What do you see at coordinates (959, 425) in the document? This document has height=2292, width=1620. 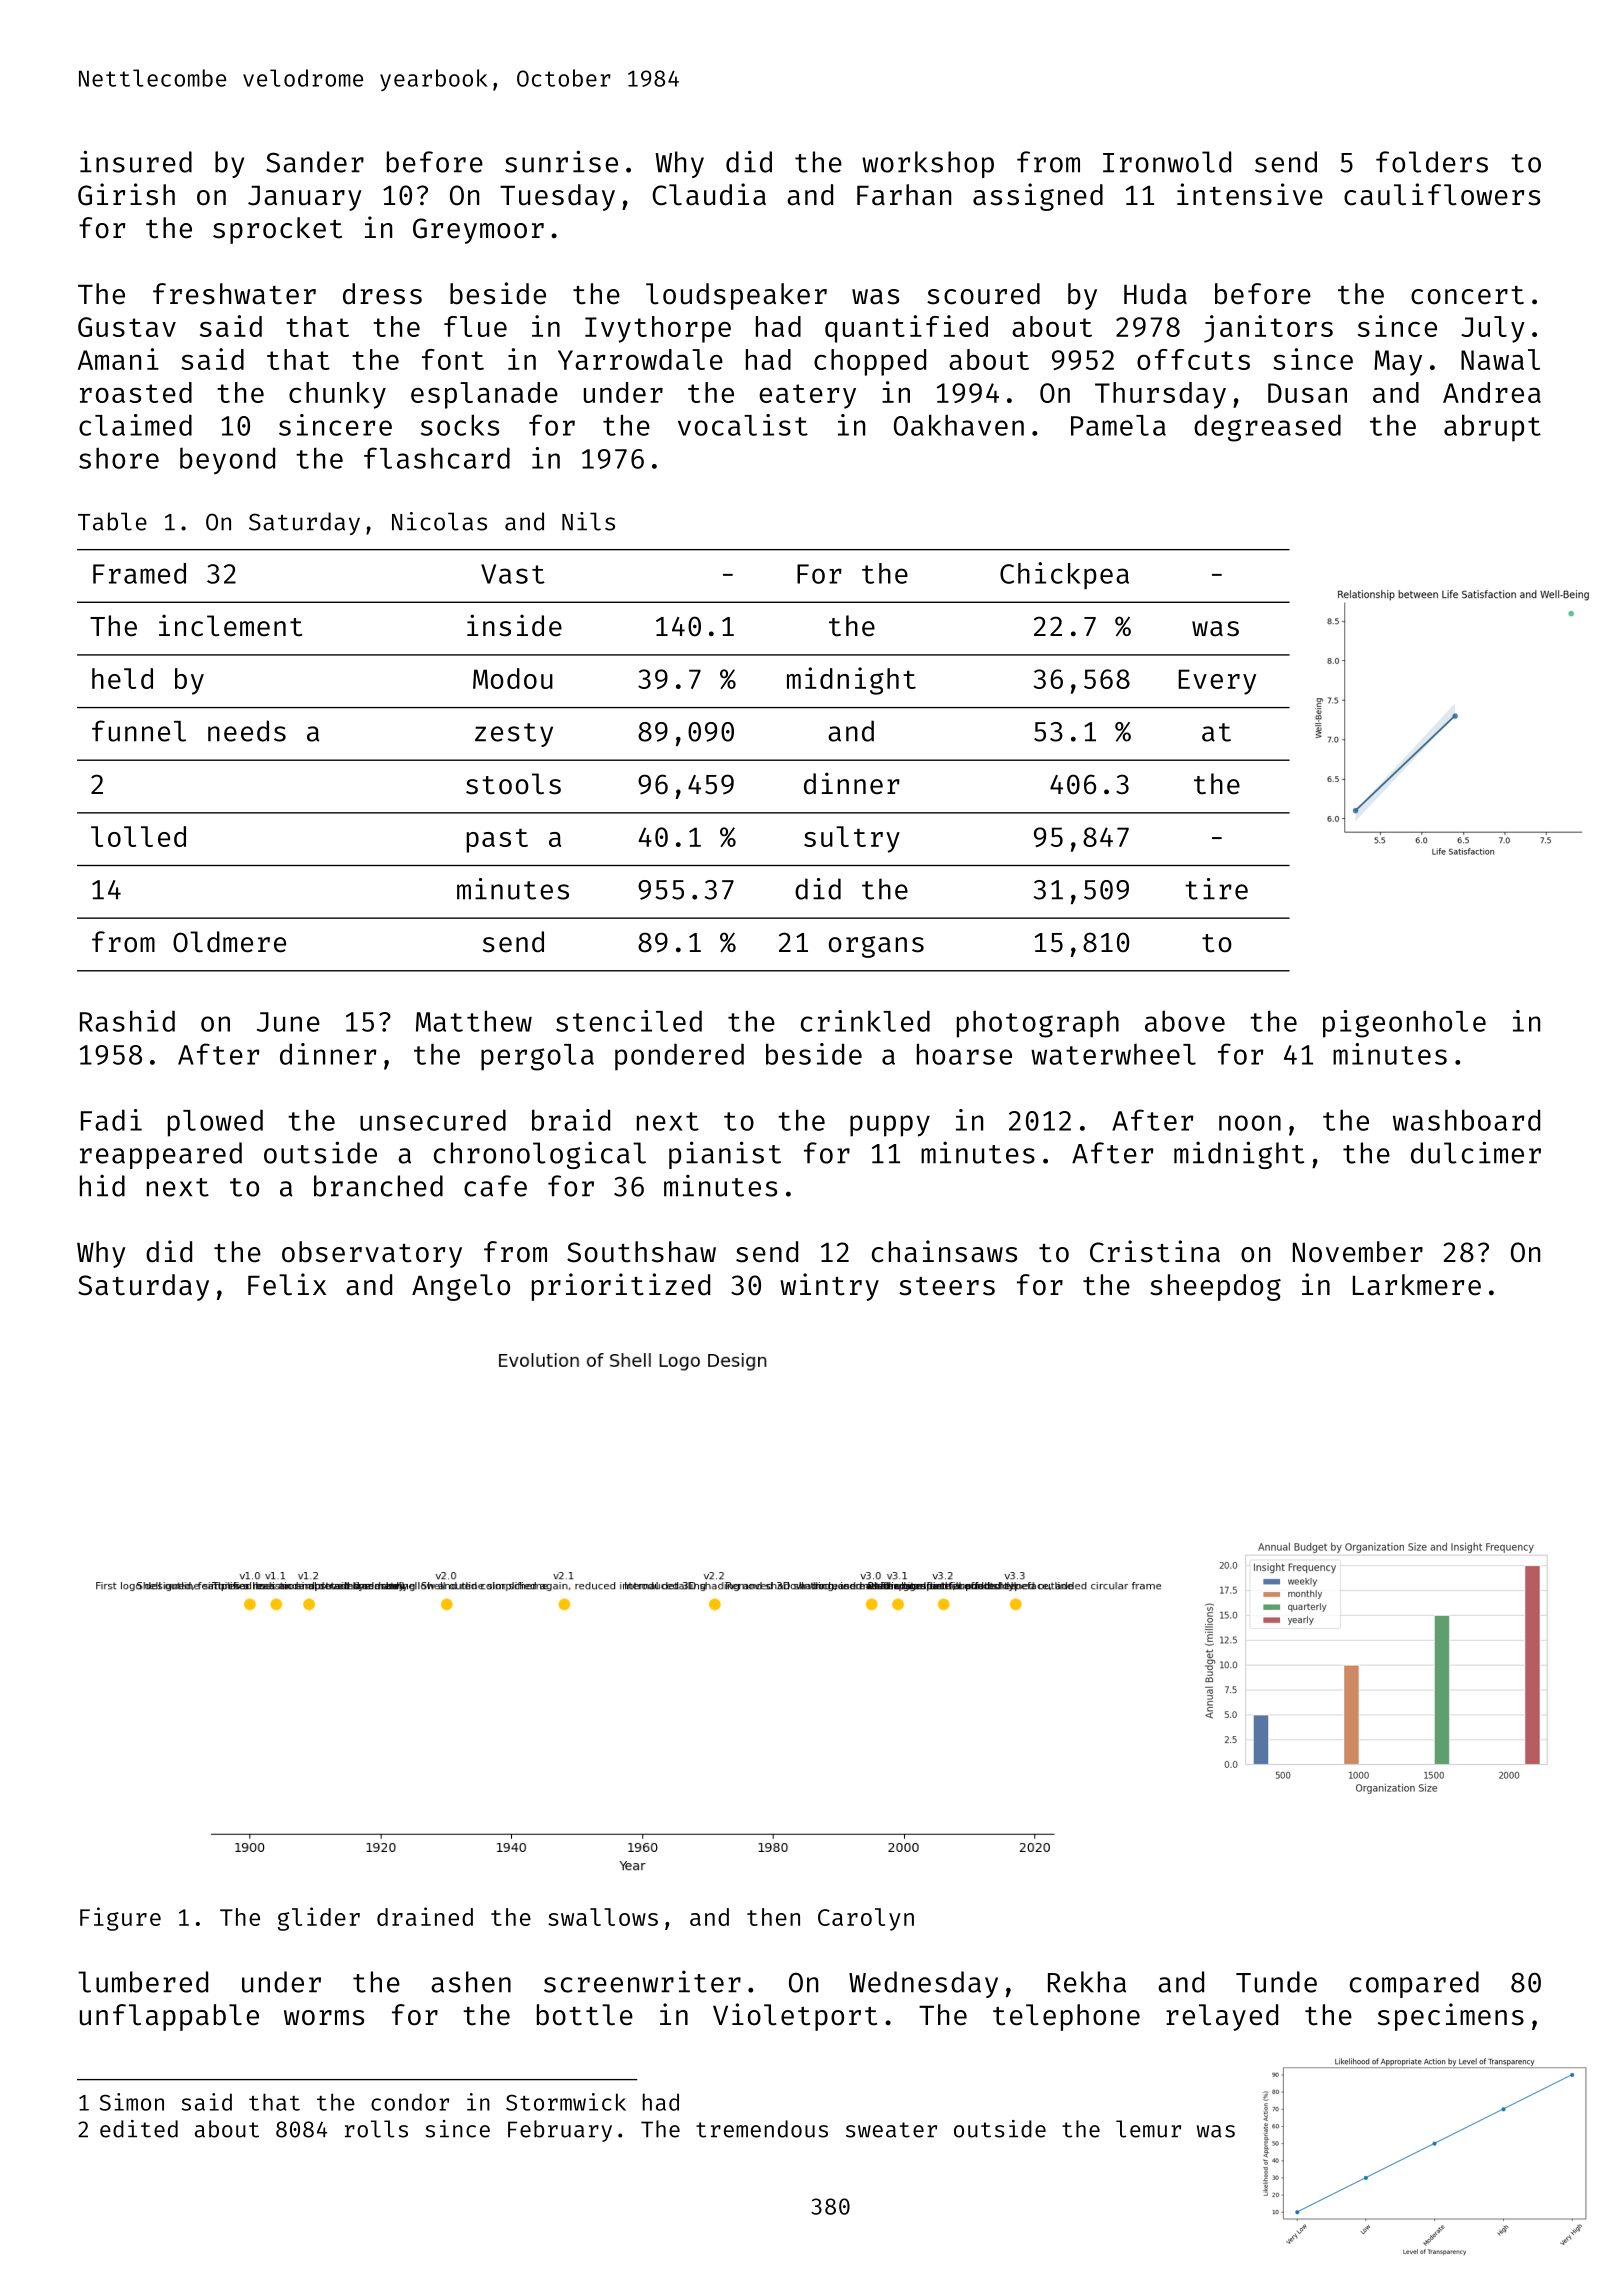 I see `Oakhaven` at bounding box center [959, 425].
